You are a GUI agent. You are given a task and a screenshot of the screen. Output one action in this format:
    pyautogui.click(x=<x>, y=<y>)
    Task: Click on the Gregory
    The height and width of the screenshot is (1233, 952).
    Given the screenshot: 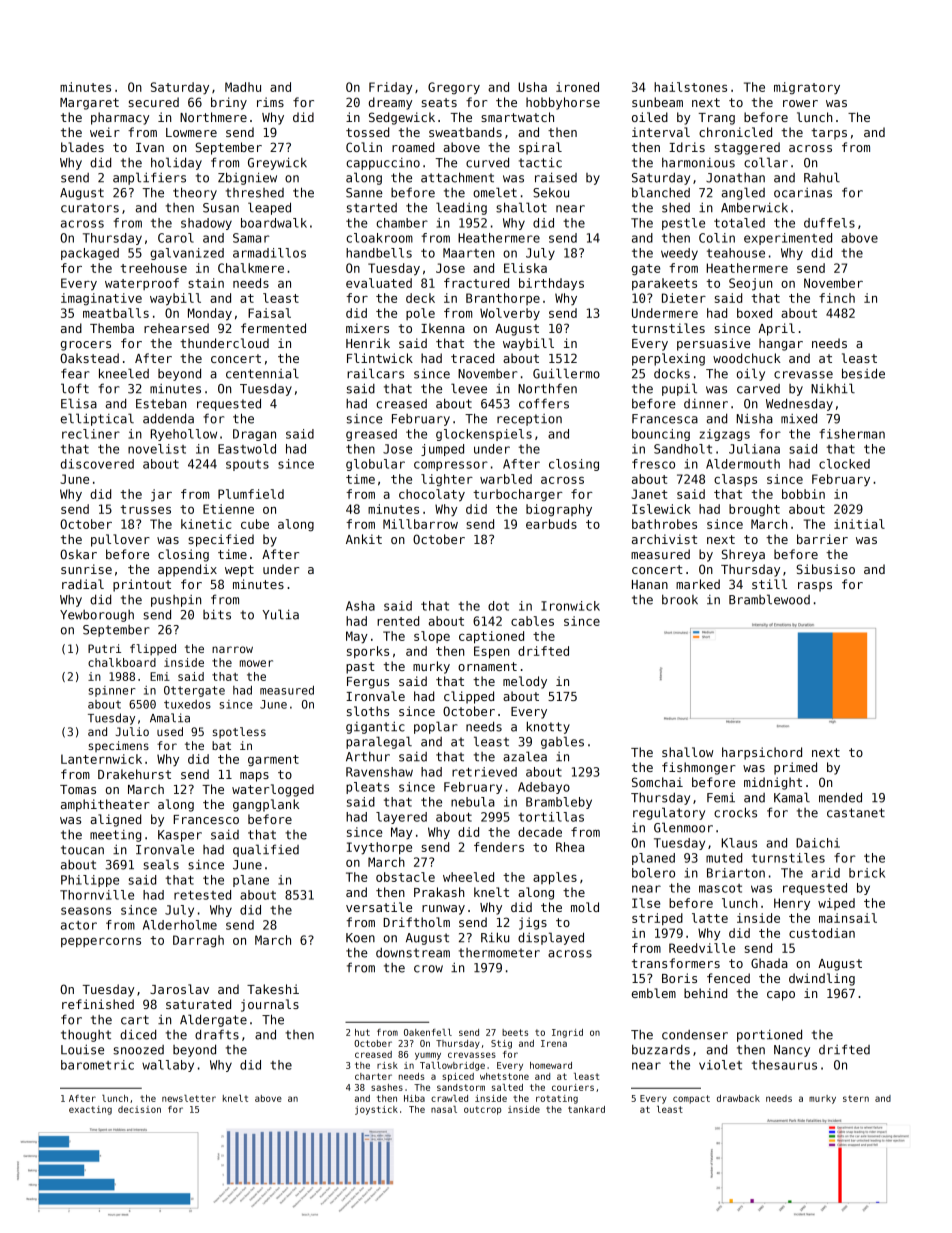 What is the action you would take?
    pyautogui.click(x=454, y=88)
